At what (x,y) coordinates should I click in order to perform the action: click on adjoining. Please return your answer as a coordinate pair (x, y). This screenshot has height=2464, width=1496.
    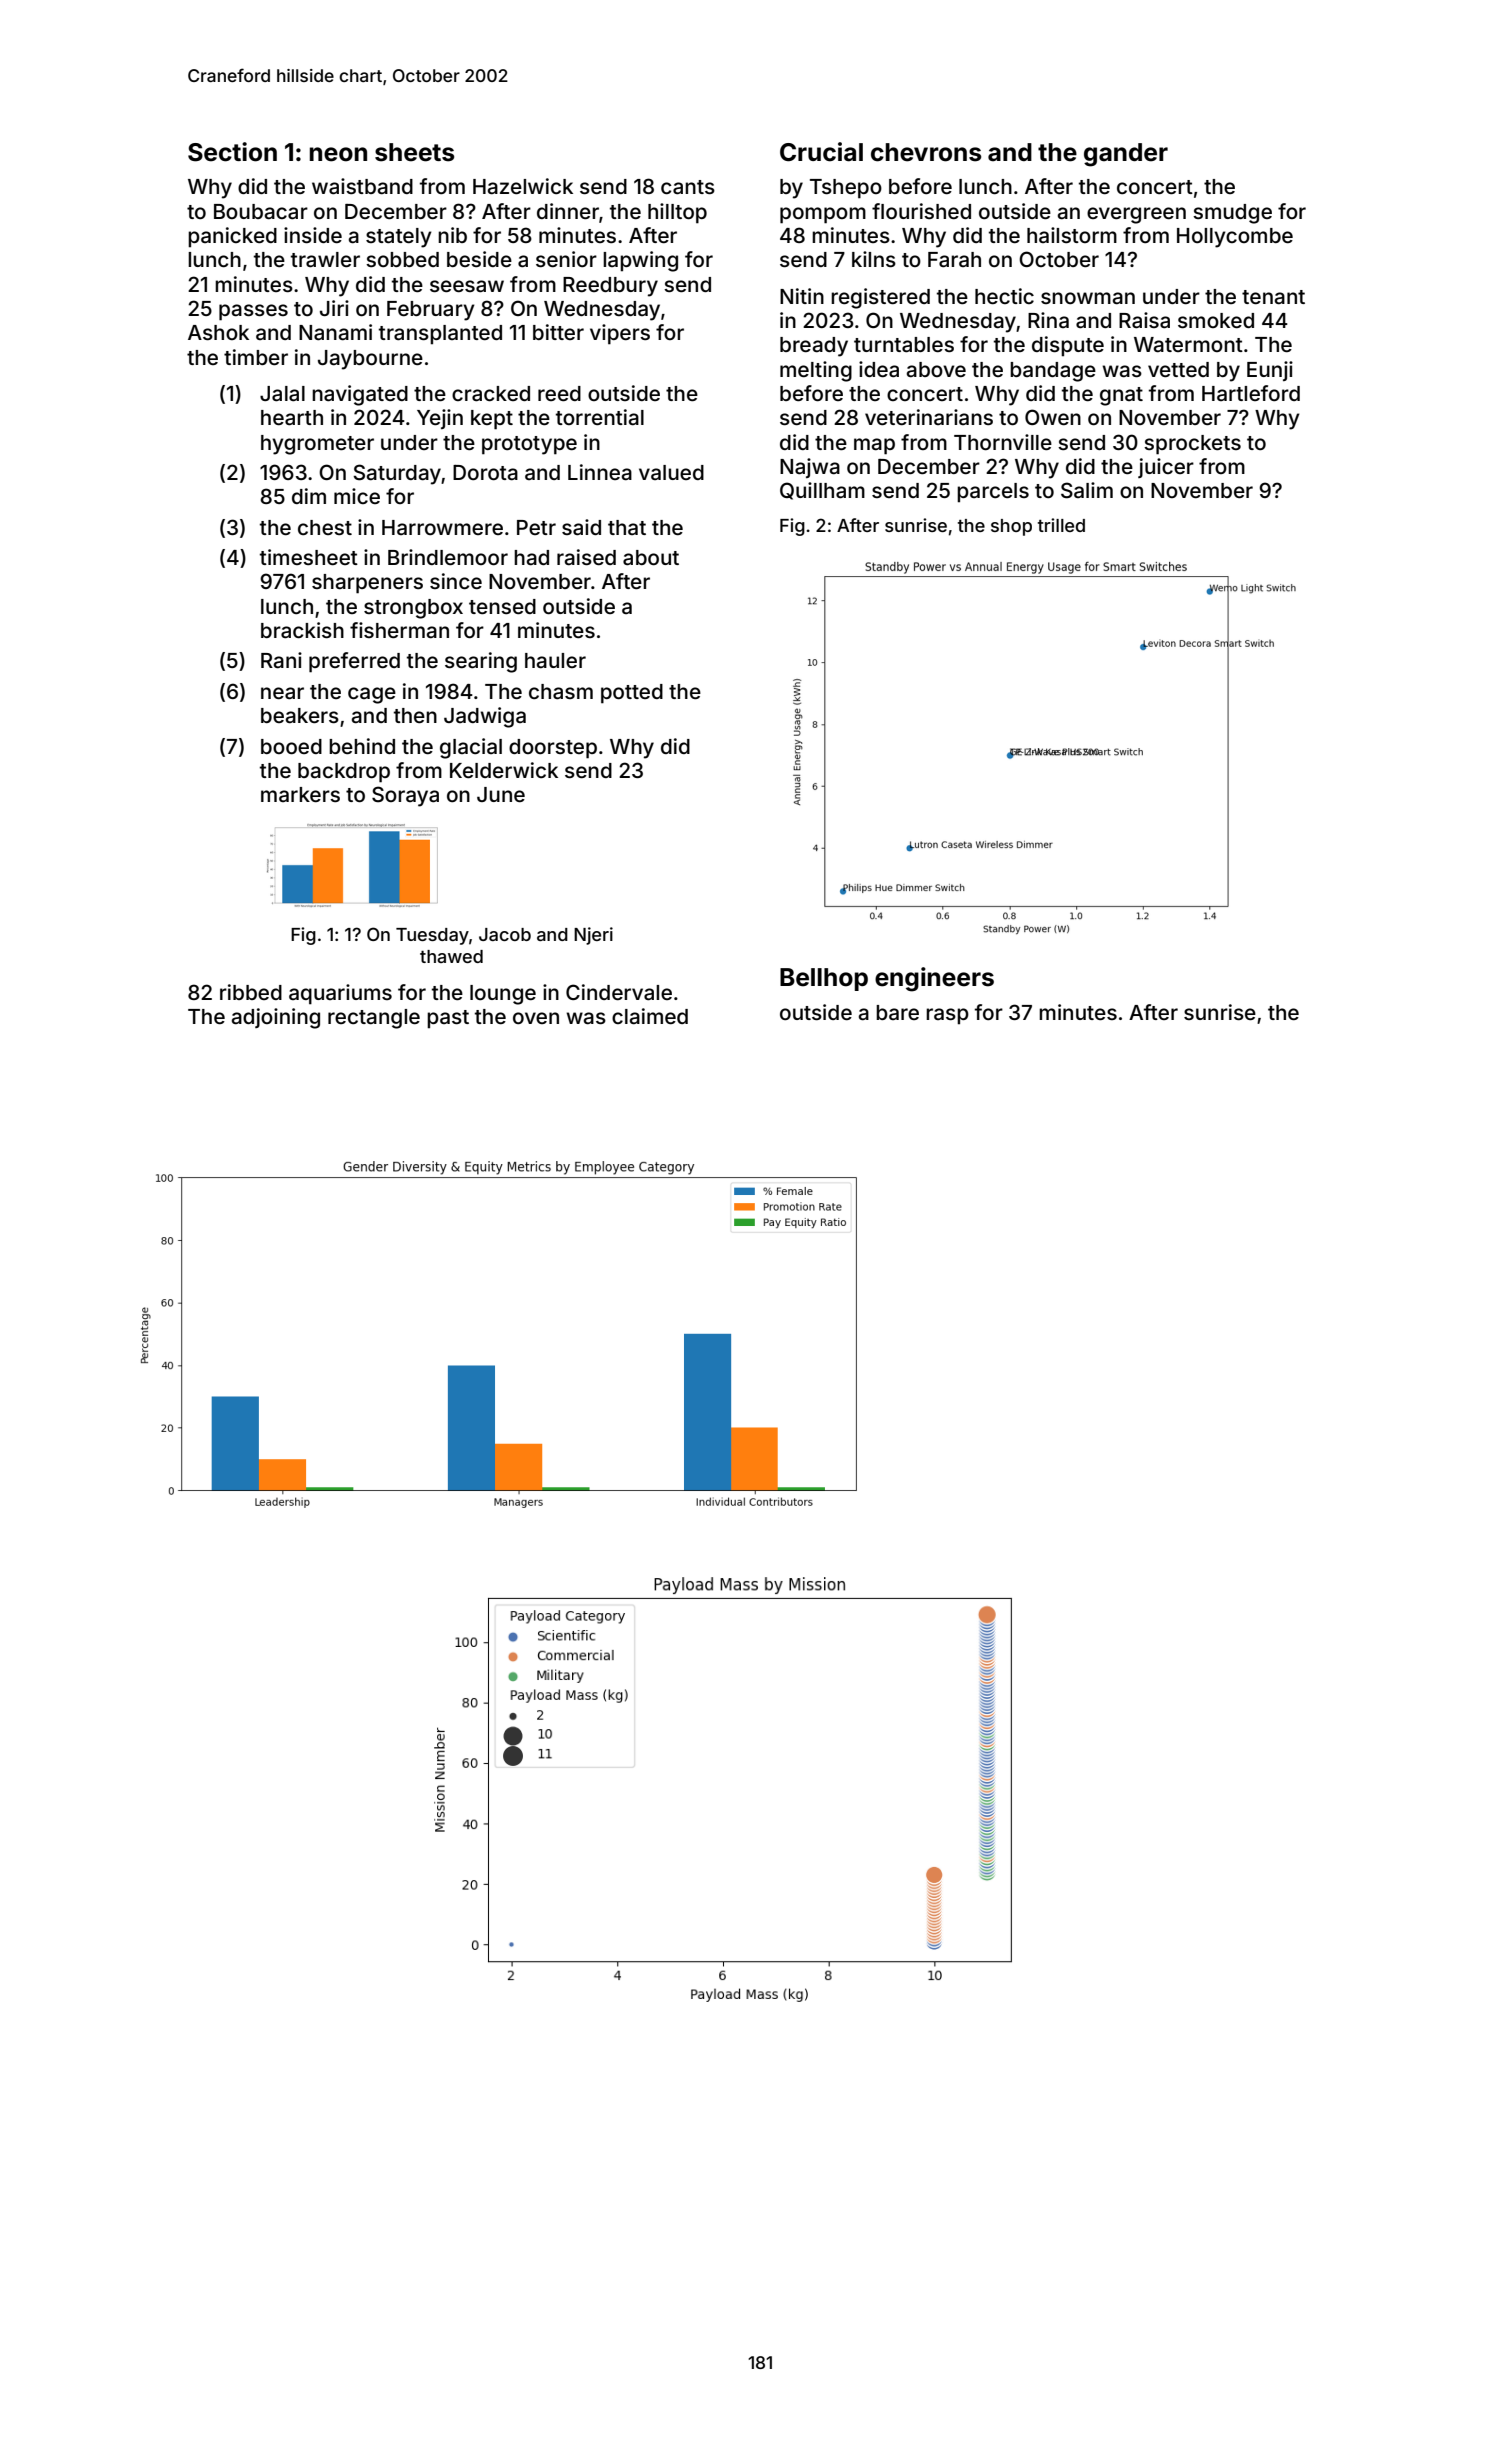
    Looking at the image, I should click on (276, 1018).
